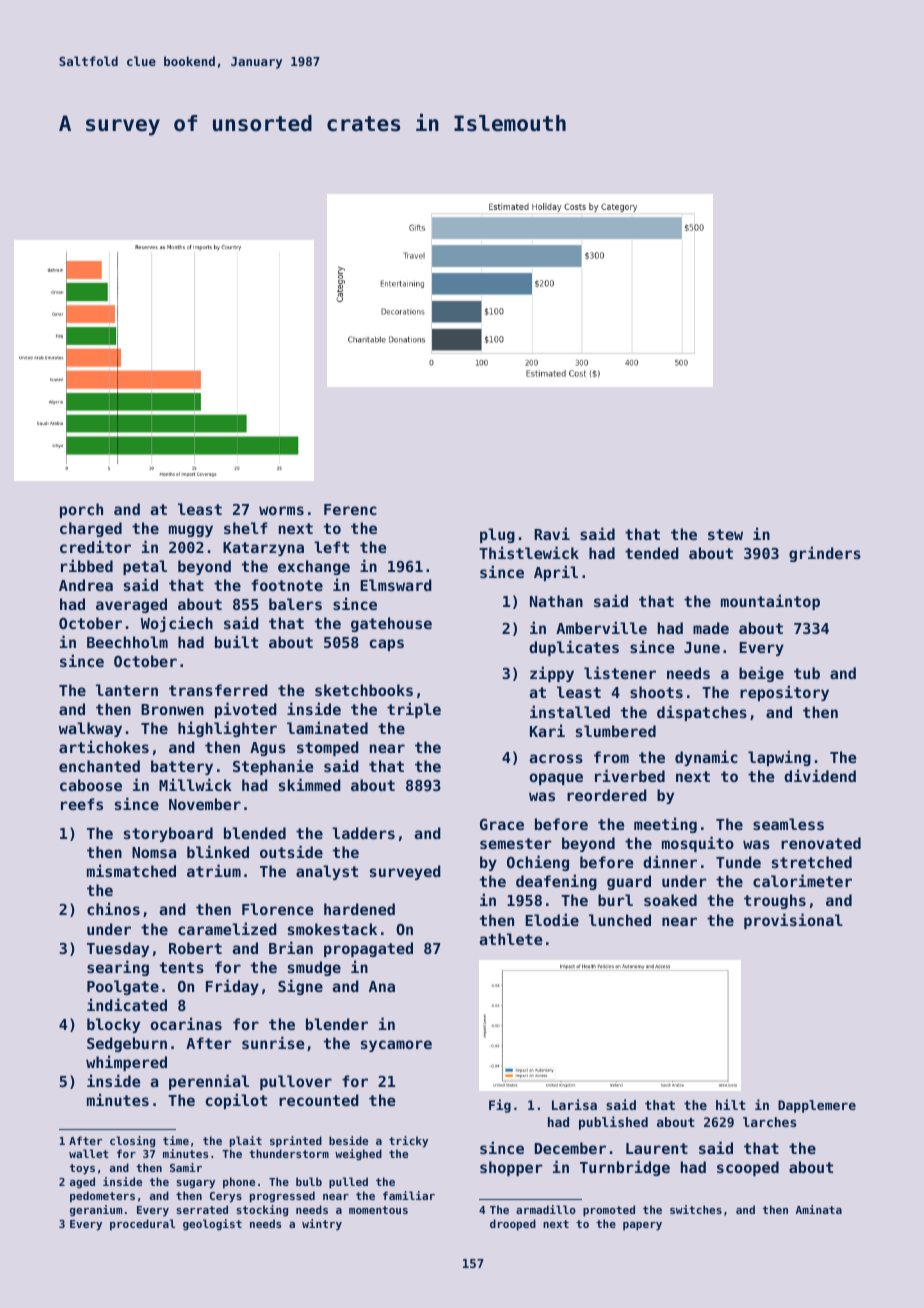 This page has width=924, height=1308. Describe the element at coordinates (802, 880) in the page. I see `calorimeter` at that location.
